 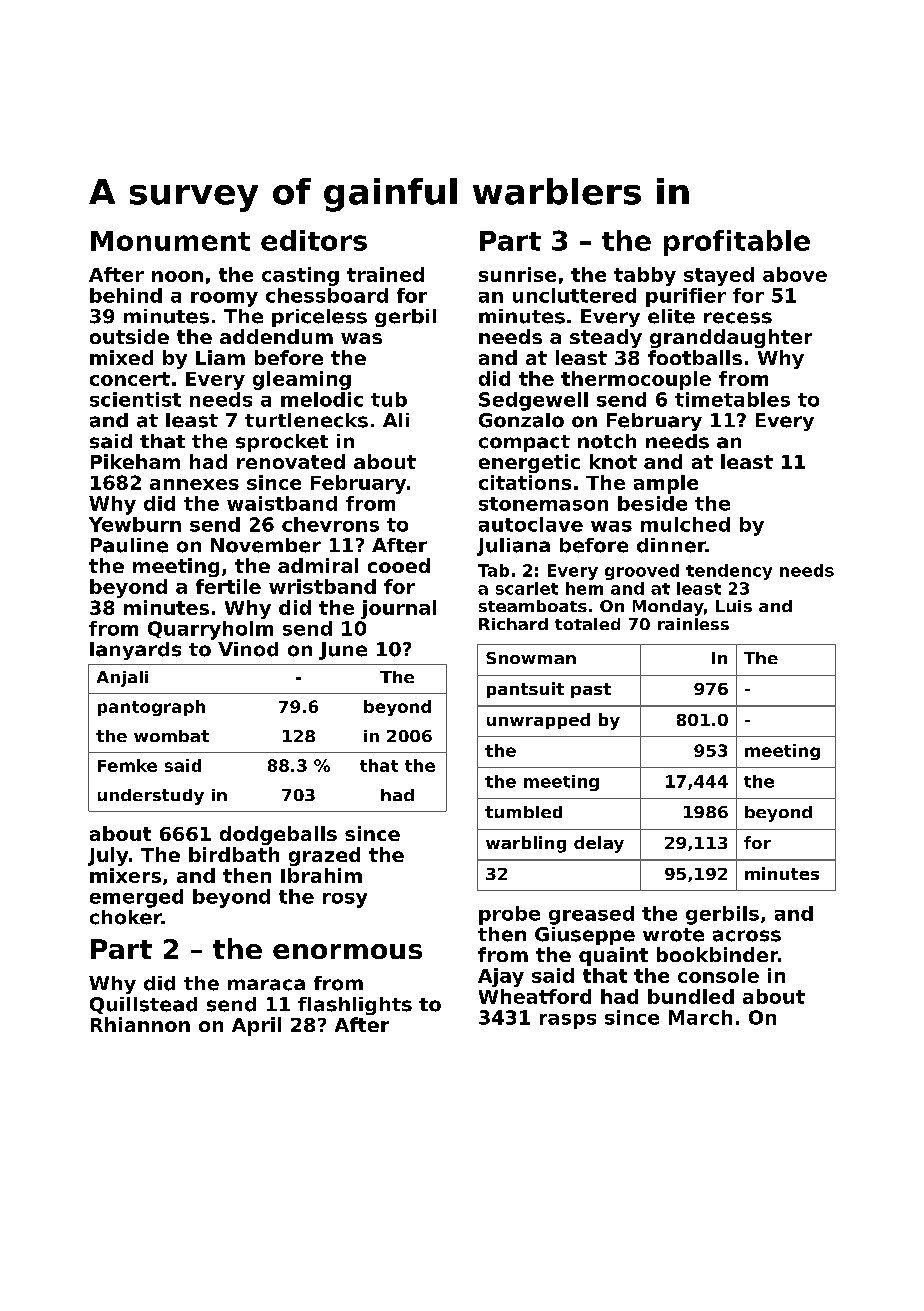 I want to click on energetic, so click(x=529, y=463).
